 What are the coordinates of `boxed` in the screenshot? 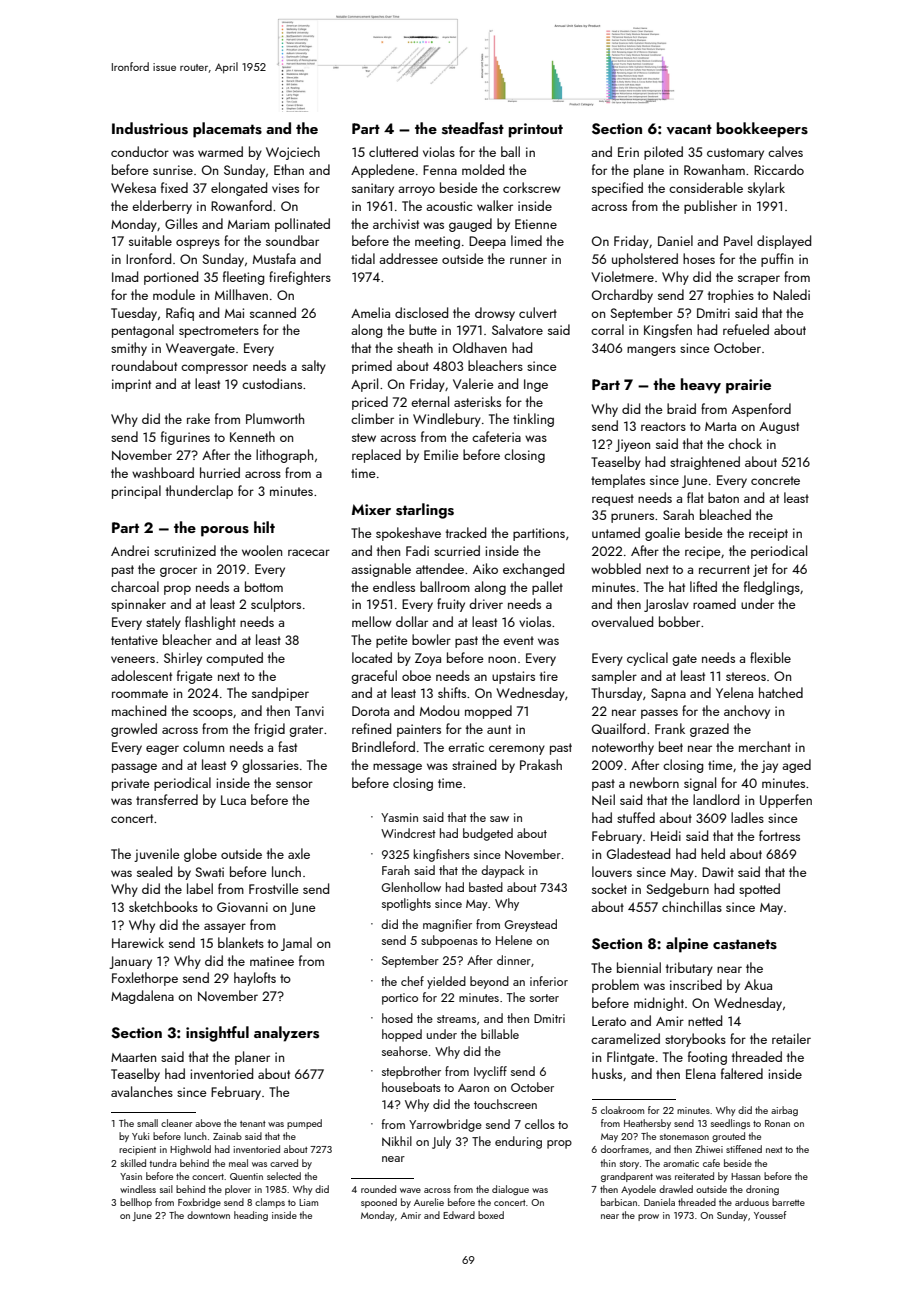 It's located at (491, 1215).
